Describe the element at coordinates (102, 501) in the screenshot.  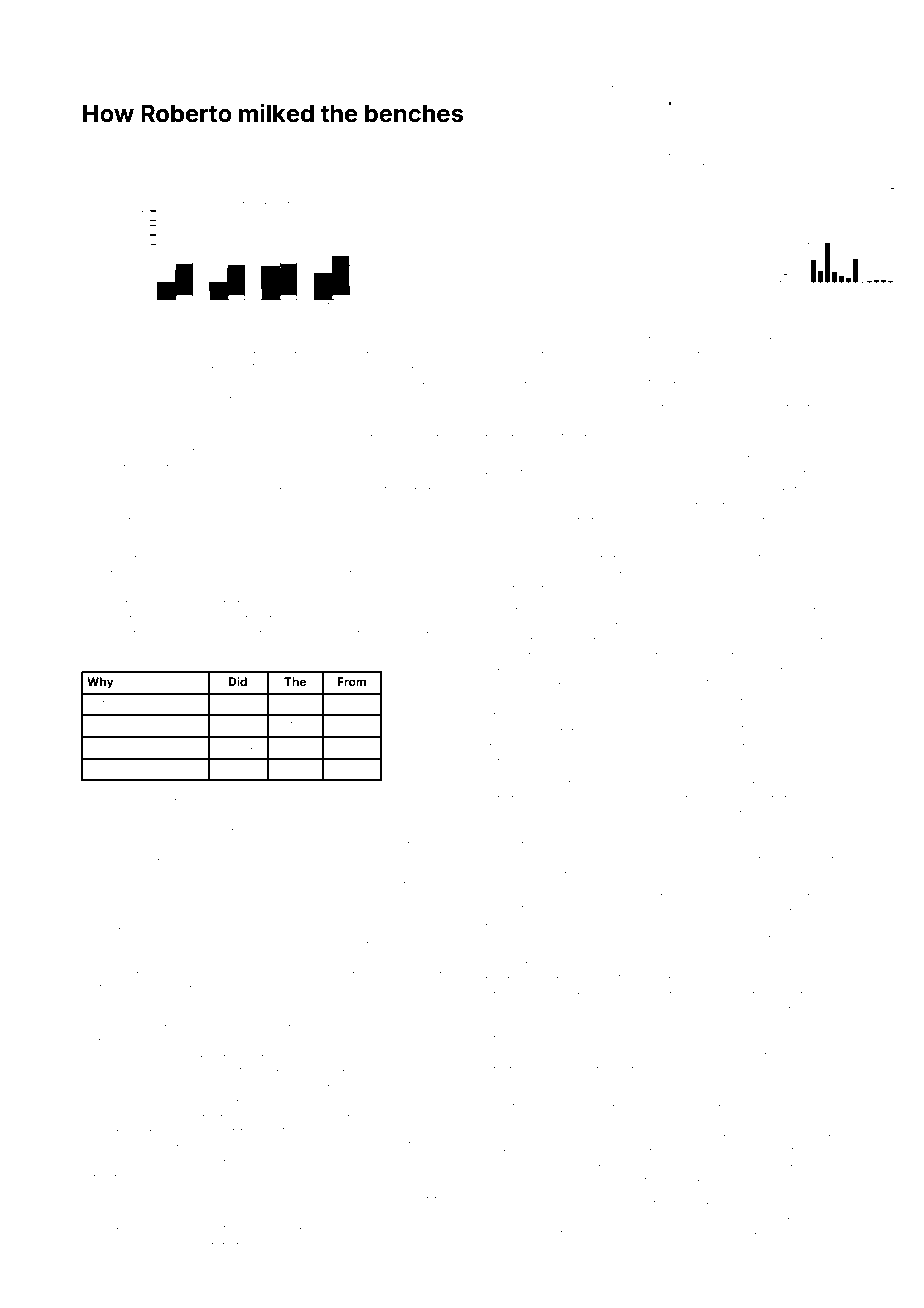
I see `worms` at that location.
